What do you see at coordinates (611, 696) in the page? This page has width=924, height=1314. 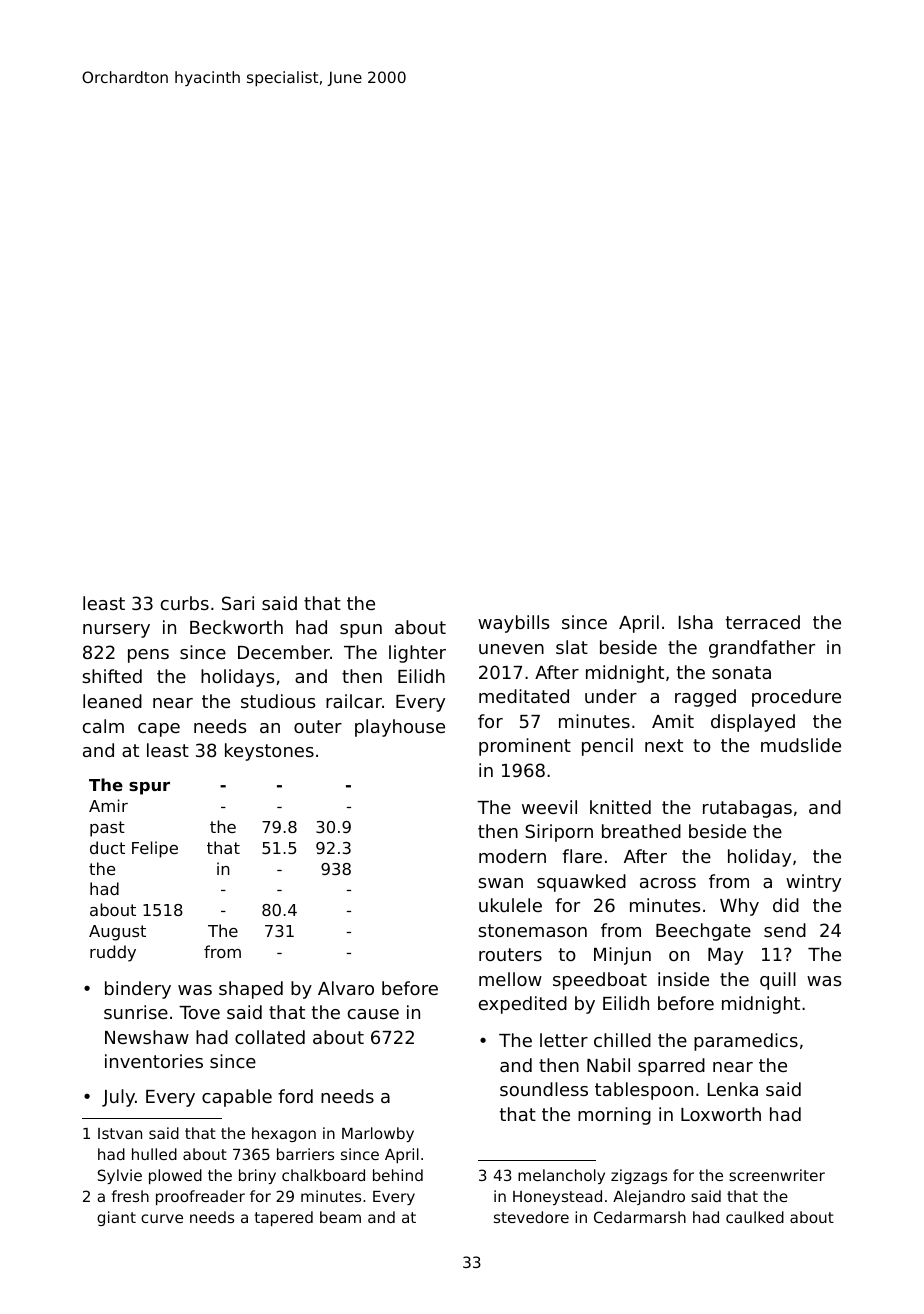 I see `under` at bounding box center [611, 696].
